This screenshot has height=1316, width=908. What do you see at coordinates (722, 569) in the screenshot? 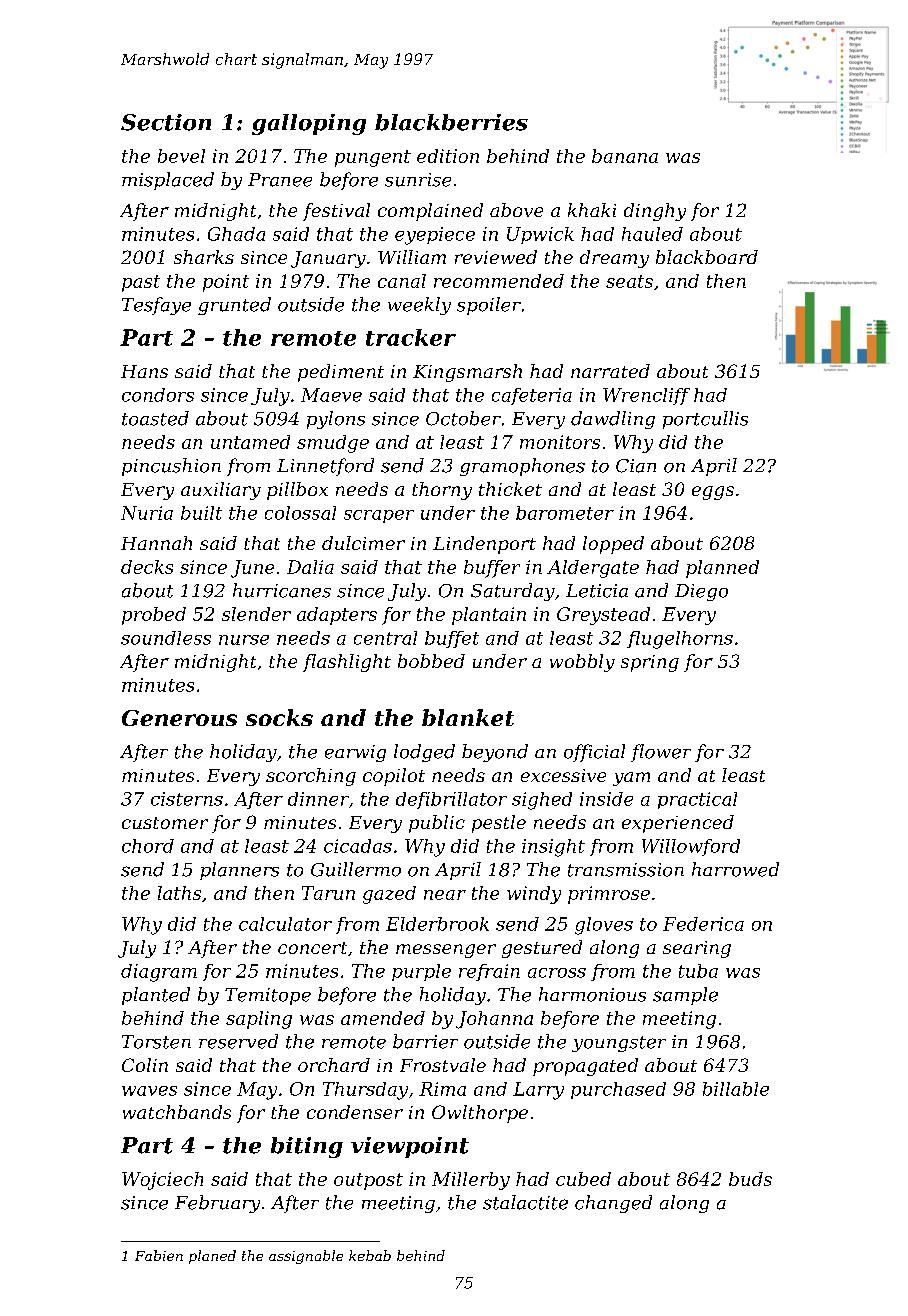
I see `planned` at bounding box center [722, 569].
